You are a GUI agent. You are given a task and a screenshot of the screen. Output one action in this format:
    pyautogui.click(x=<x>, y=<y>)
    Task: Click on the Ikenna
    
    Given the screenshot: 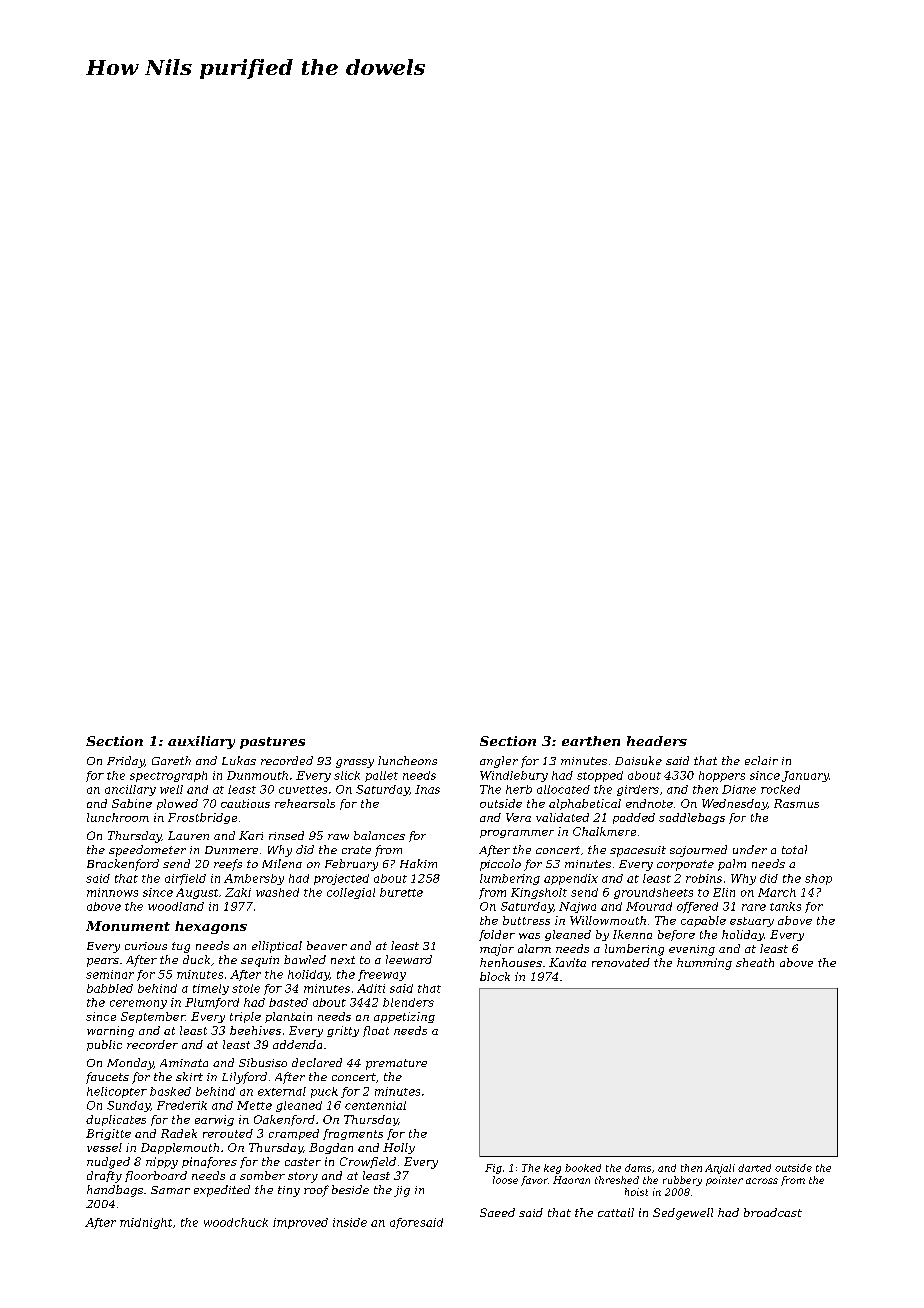 What is the action you would take?
    pyautogui.click(x=632, y=934)
